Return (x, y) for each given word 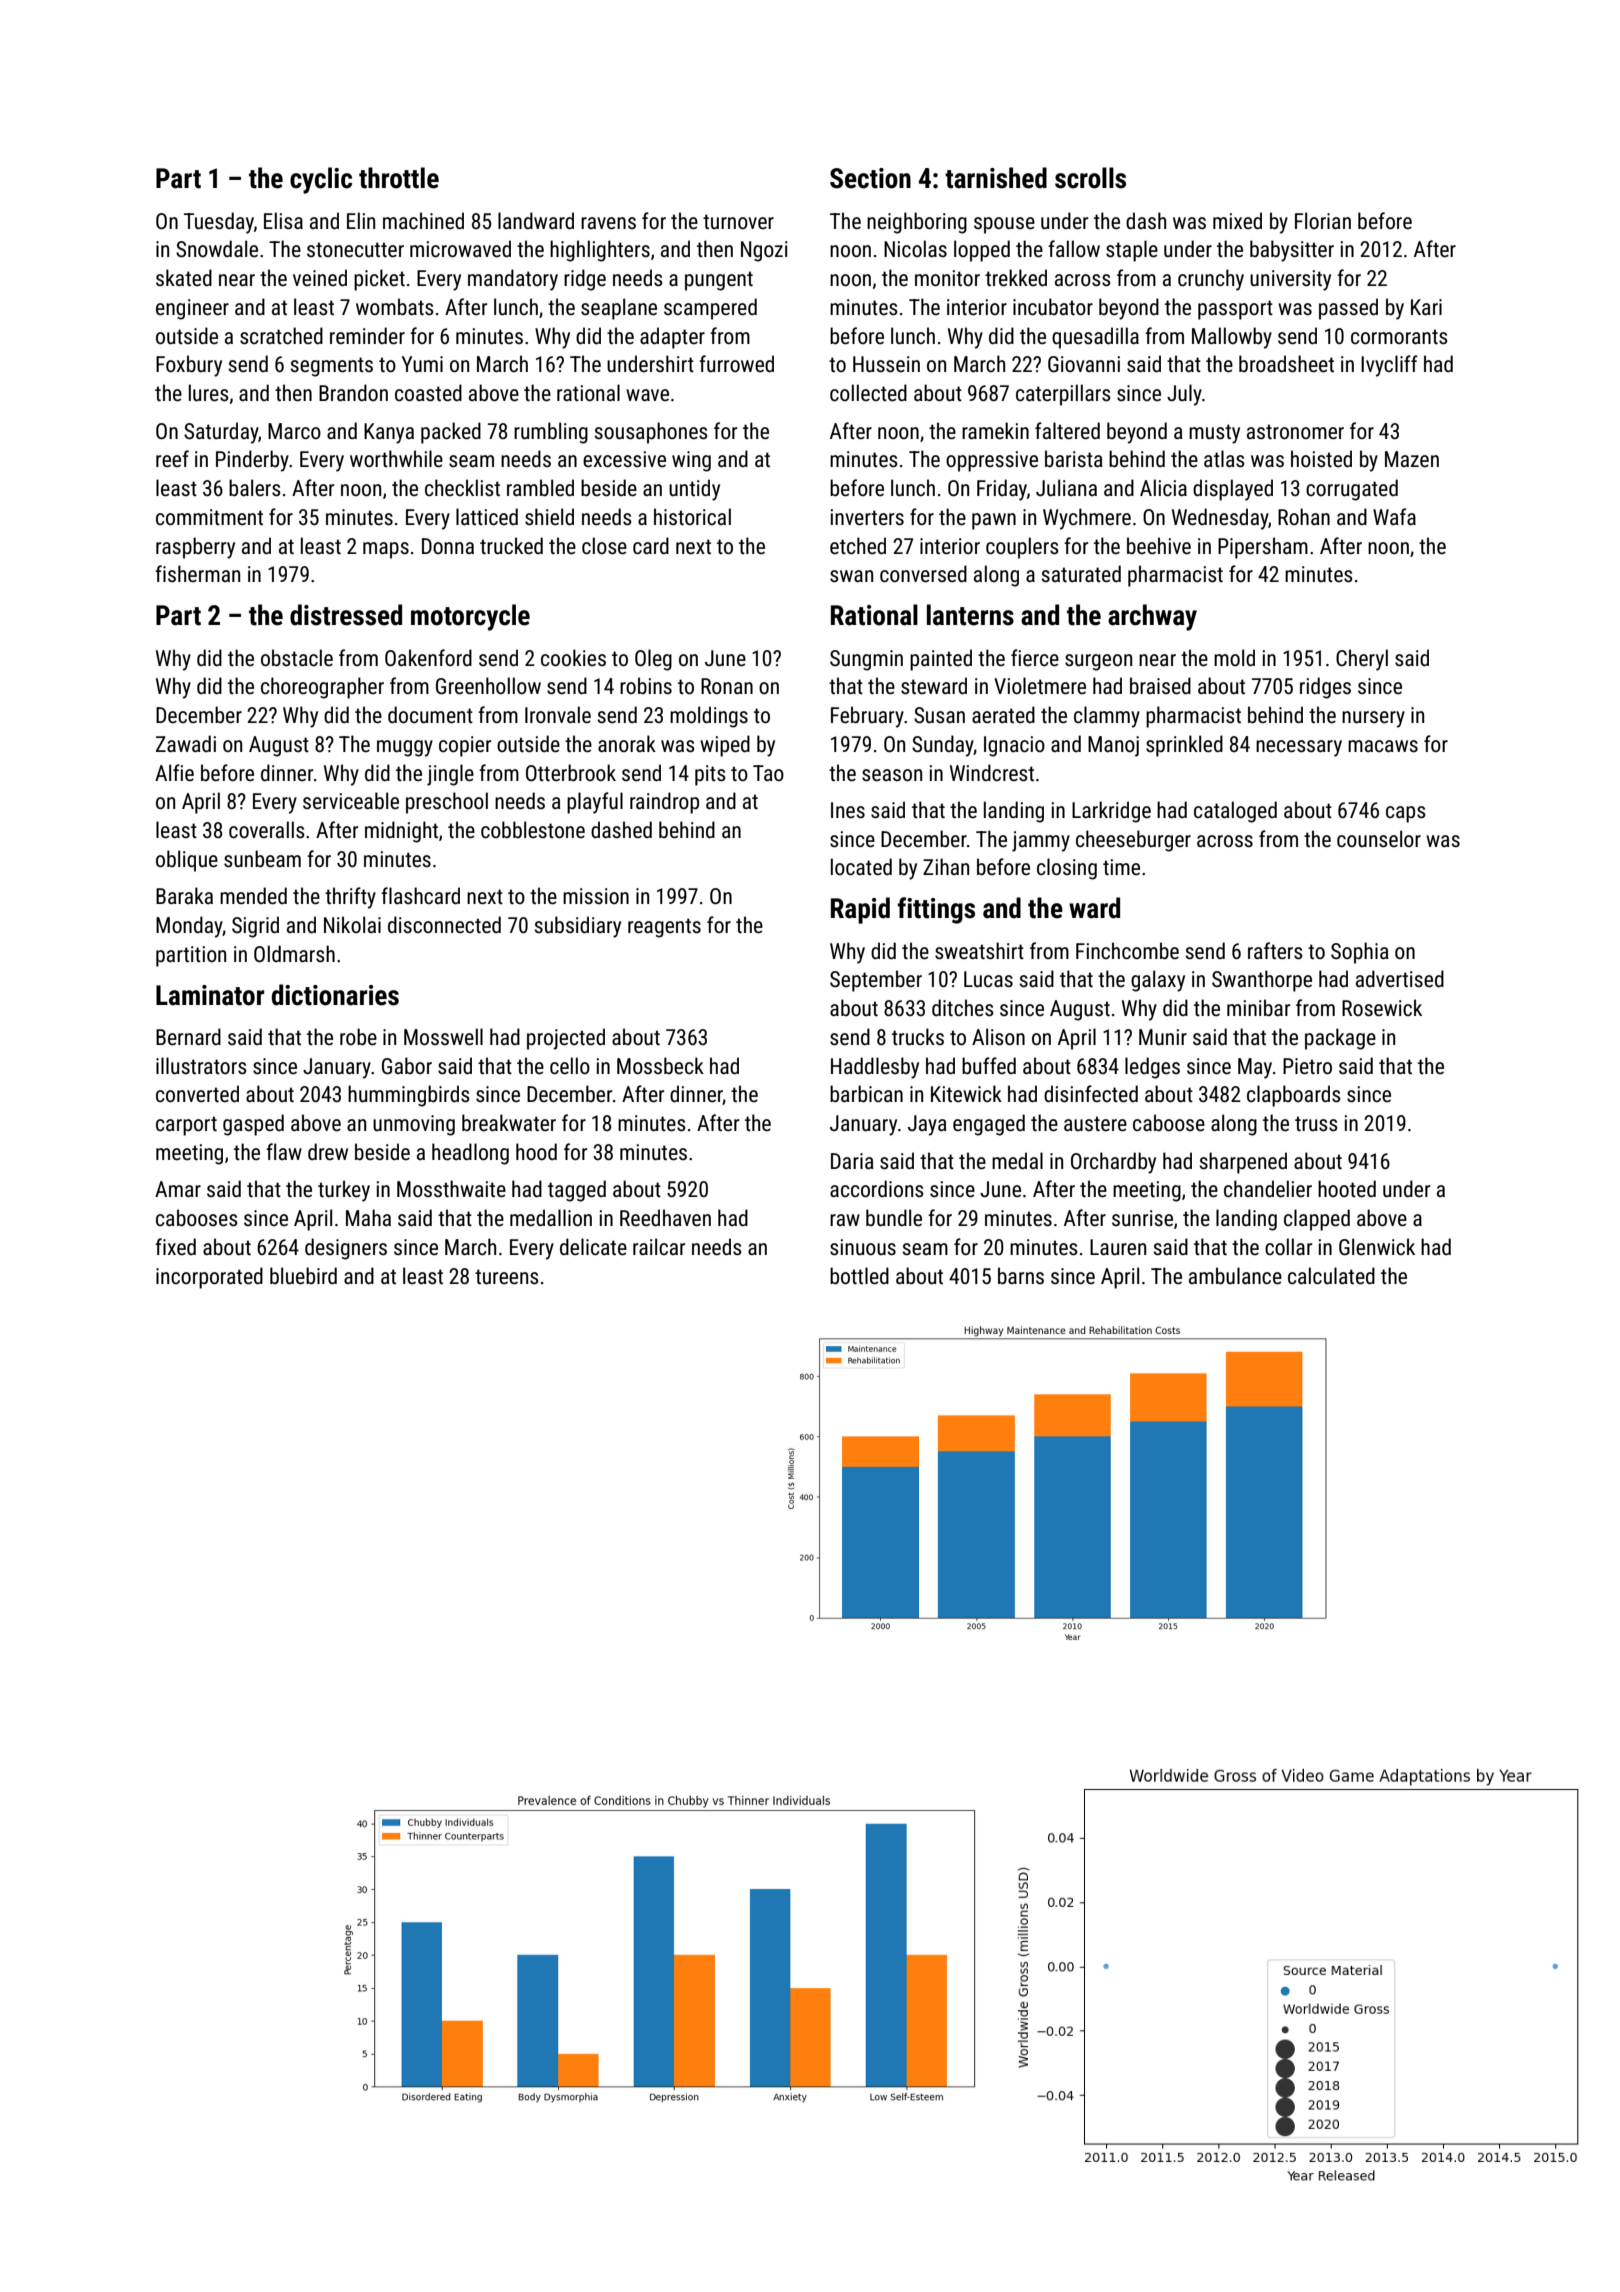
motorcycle (470, 617)
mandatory (513, 280)
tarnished (996, 178)
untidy (694, 490)
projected (566, 1039)
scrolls (1090, 178)
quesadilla (1095, 338)
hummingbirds (409, 1096)
